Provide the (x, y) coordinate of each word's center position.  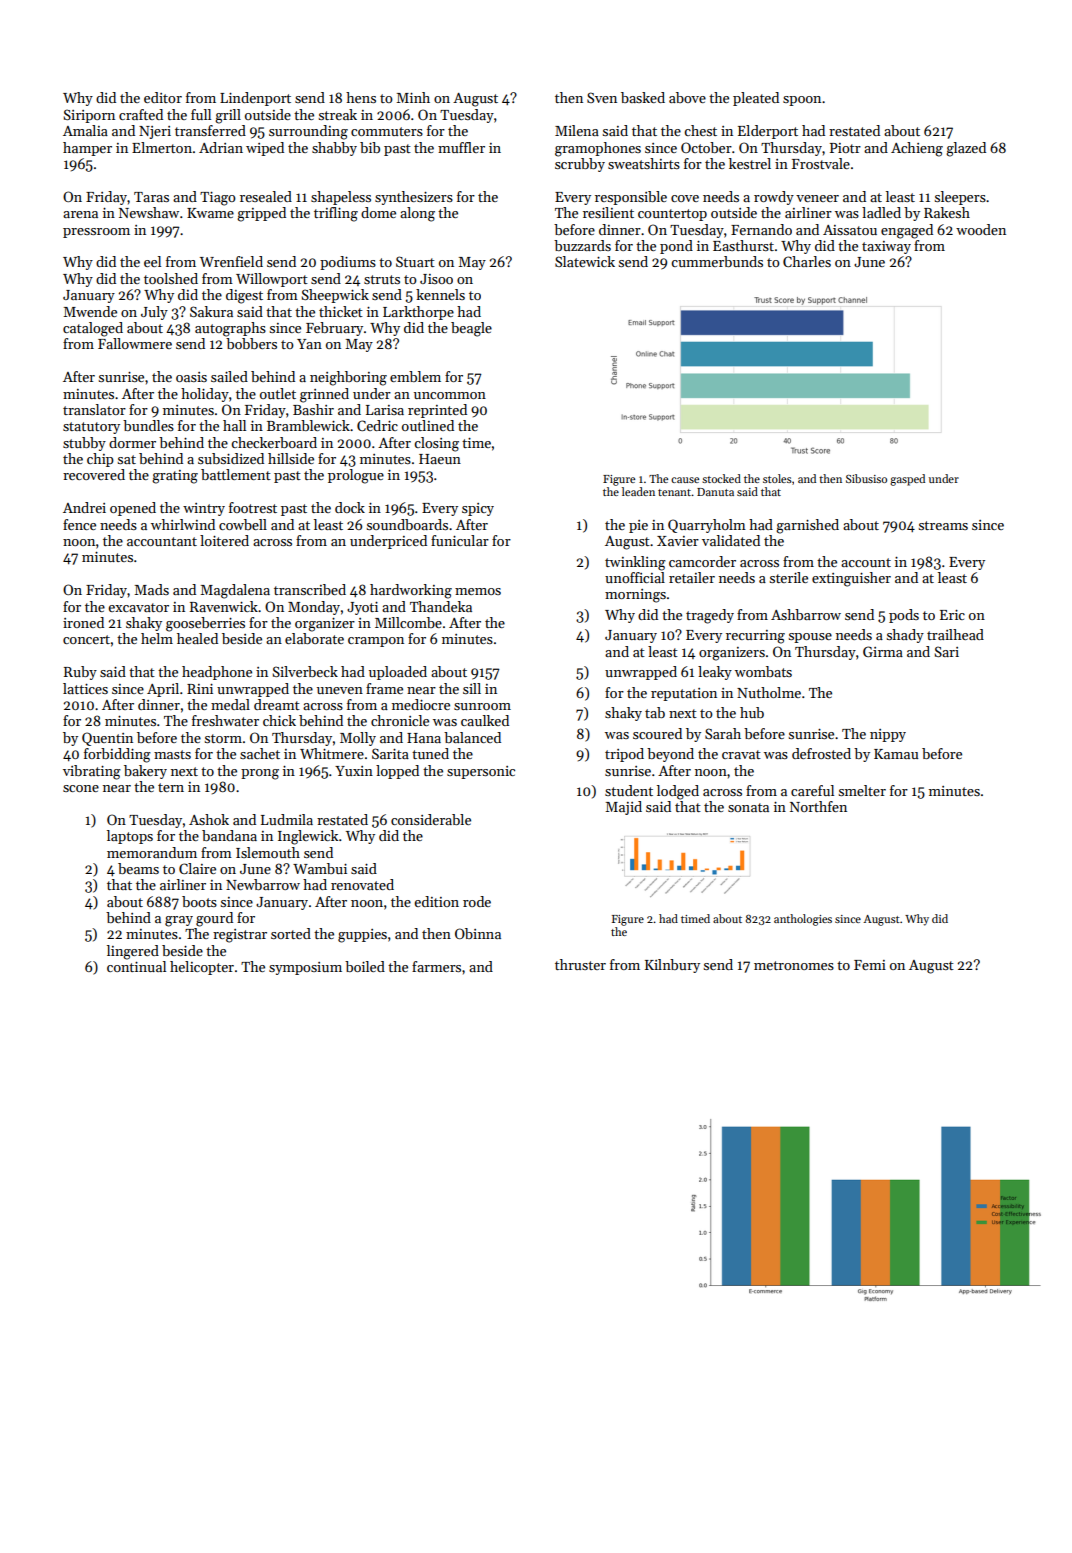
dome (378, 212)
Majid (624, 808)
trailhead (955, 634)
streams (943, 525)
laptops (130, 837)
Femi (870, 965)
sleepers (960, 198)
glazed (966, 149)
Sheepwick (335, 296)
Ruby (80, 673)
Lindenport (255, 99)
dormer (132, 442)
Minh (413, 97)
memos (478, 591)
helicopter (202, 968)
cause (685, 480)
